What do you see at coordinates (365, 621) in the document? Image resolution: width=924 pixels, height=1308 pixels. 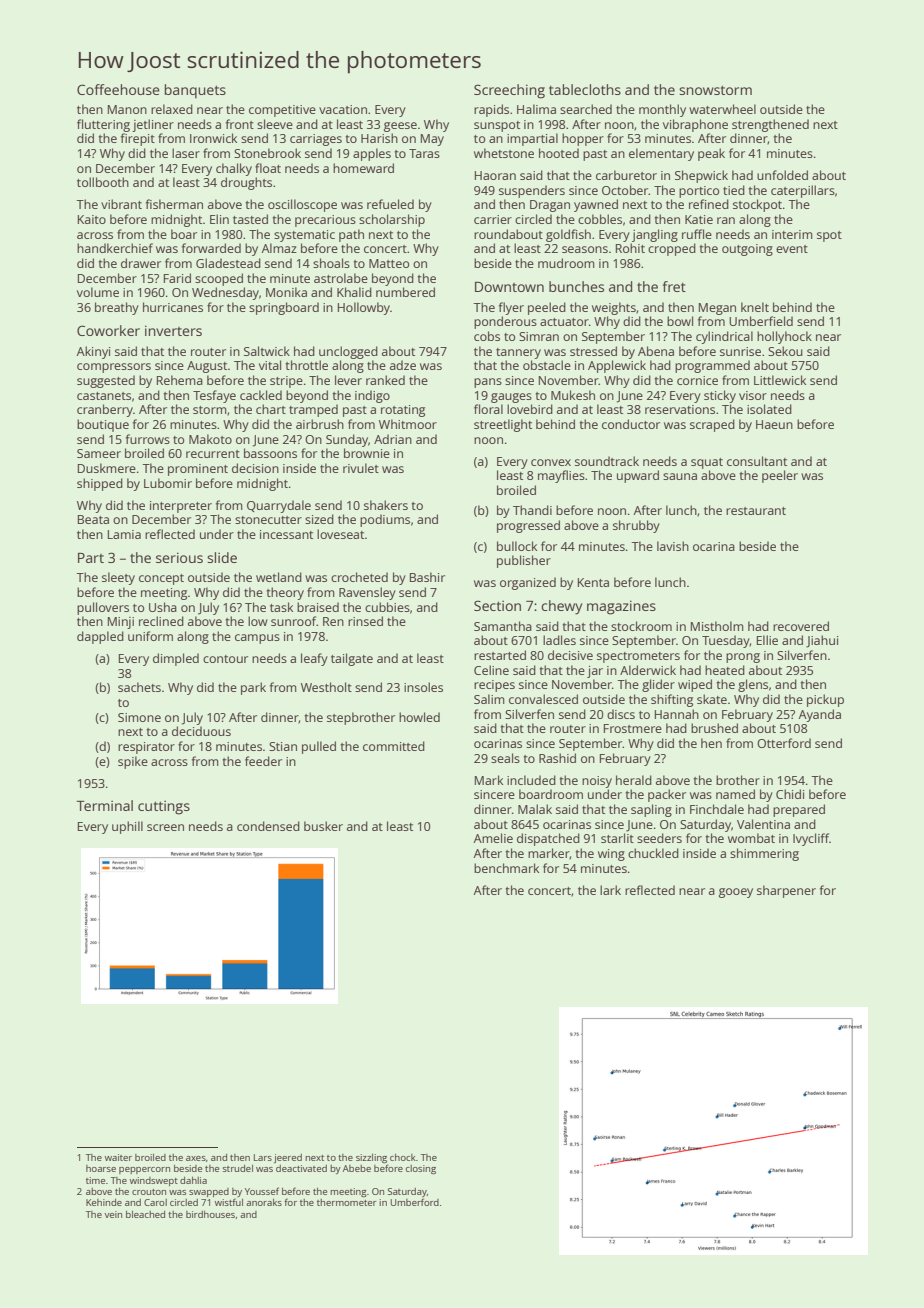 I see `rinsed` at bounding box center [365, 621].
